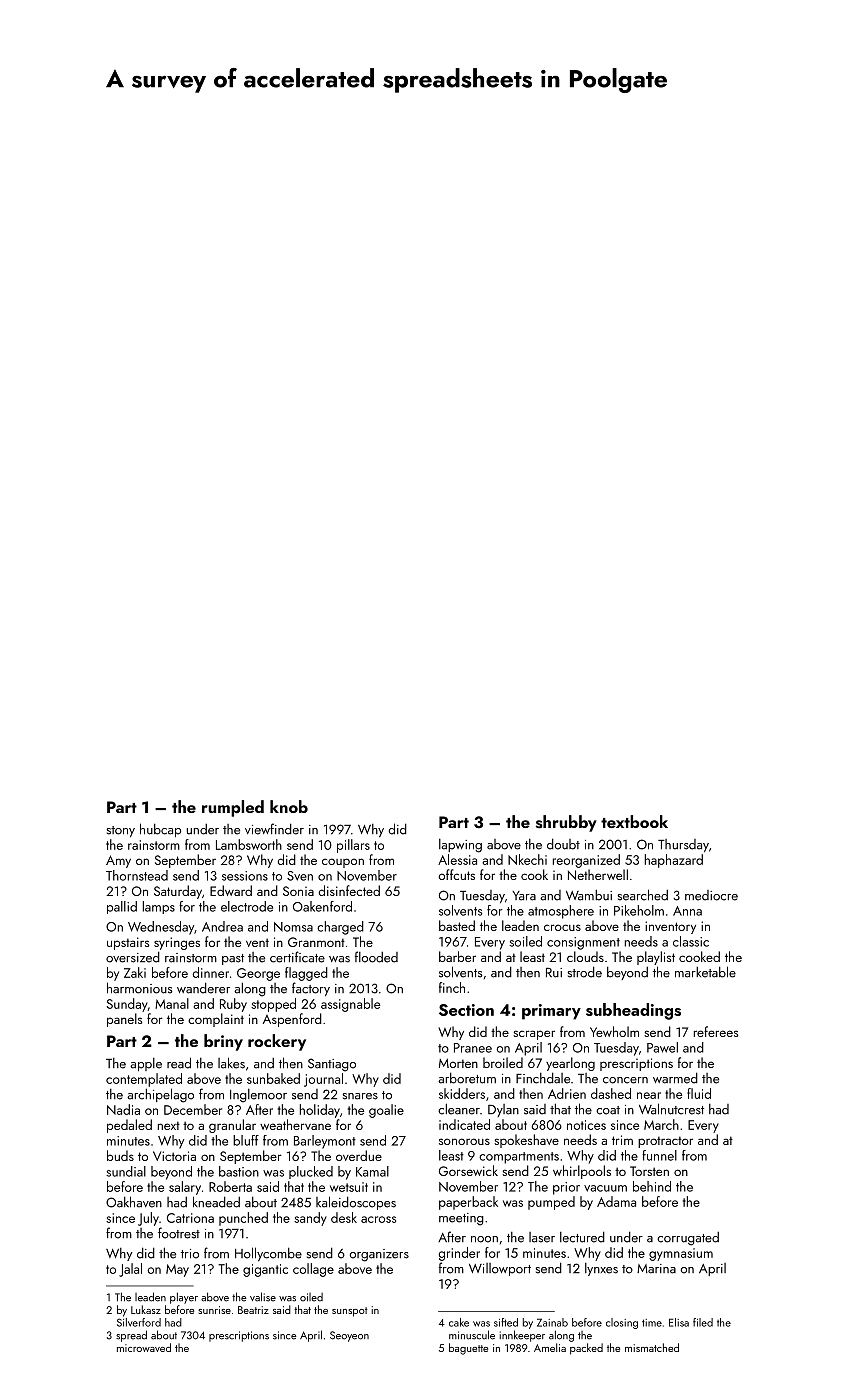 Image resolution: width=849 pixels, height=1400 pixels. Describe the element at coordinates (128, 943) in the screenshot. I see `upstairs` at that location.
